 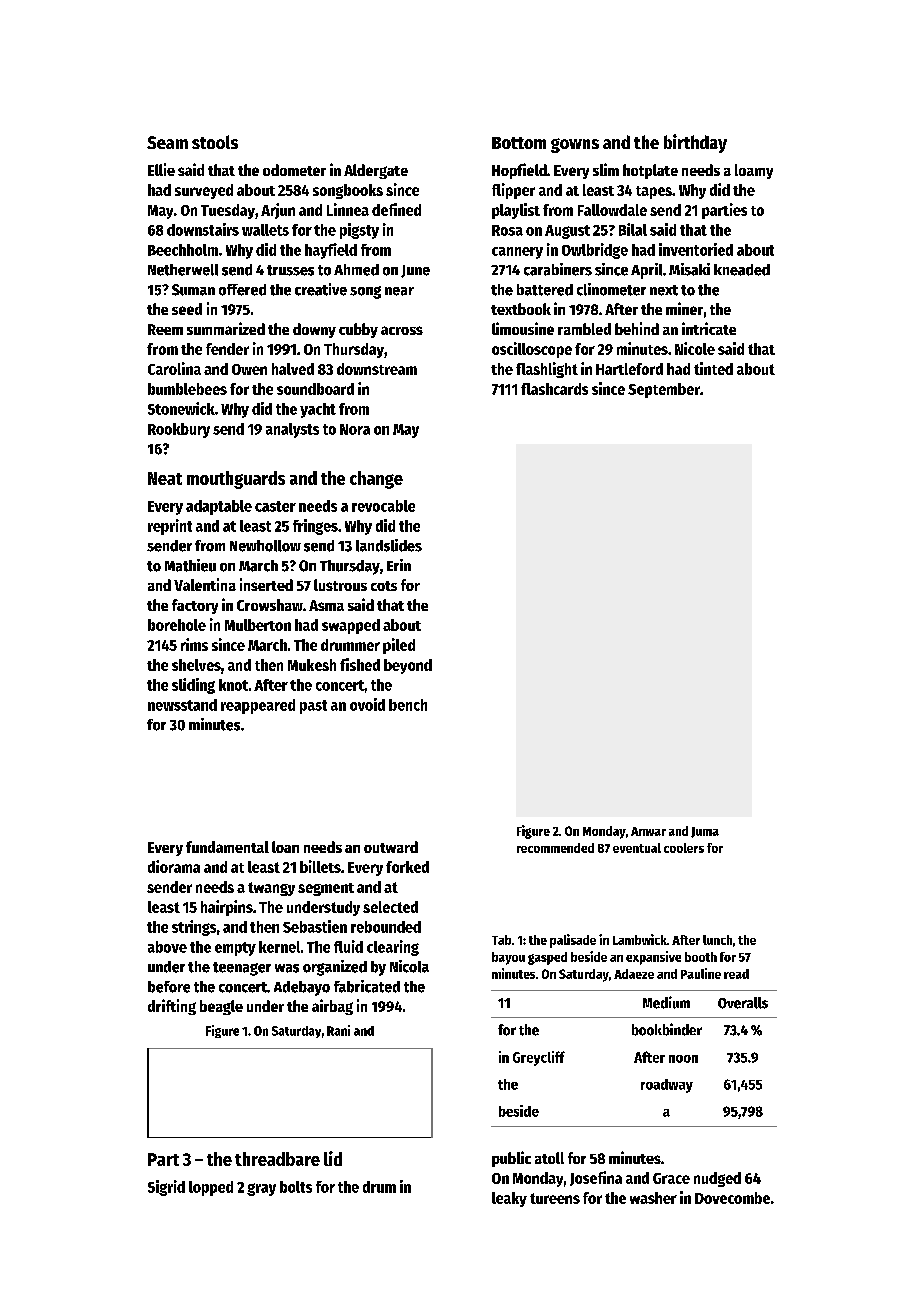 I want to click on Sigrid, so click(x=166, y=1188).
